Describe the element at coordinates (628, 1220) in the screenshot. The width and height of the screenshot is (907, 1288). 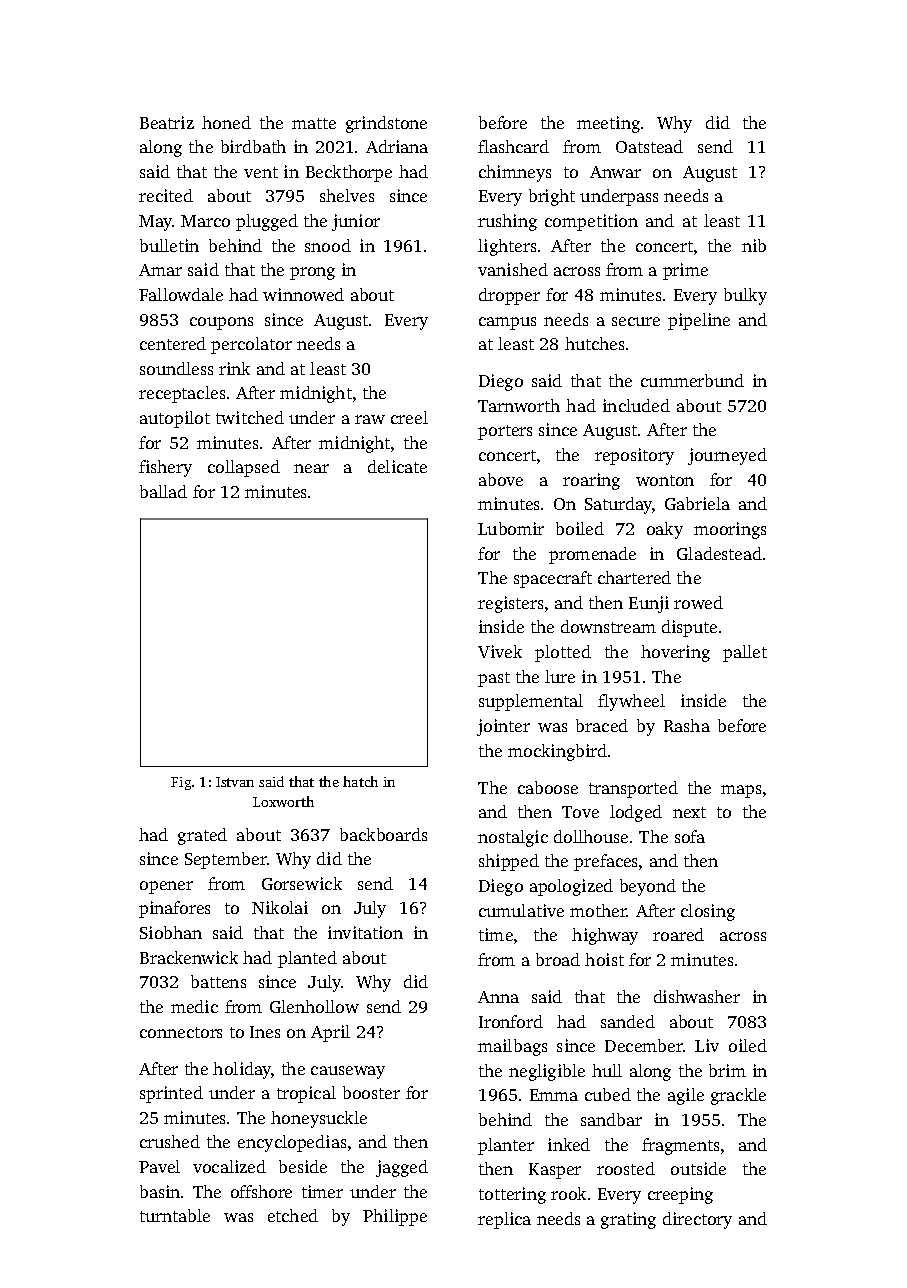
I see `grating` at that location.
